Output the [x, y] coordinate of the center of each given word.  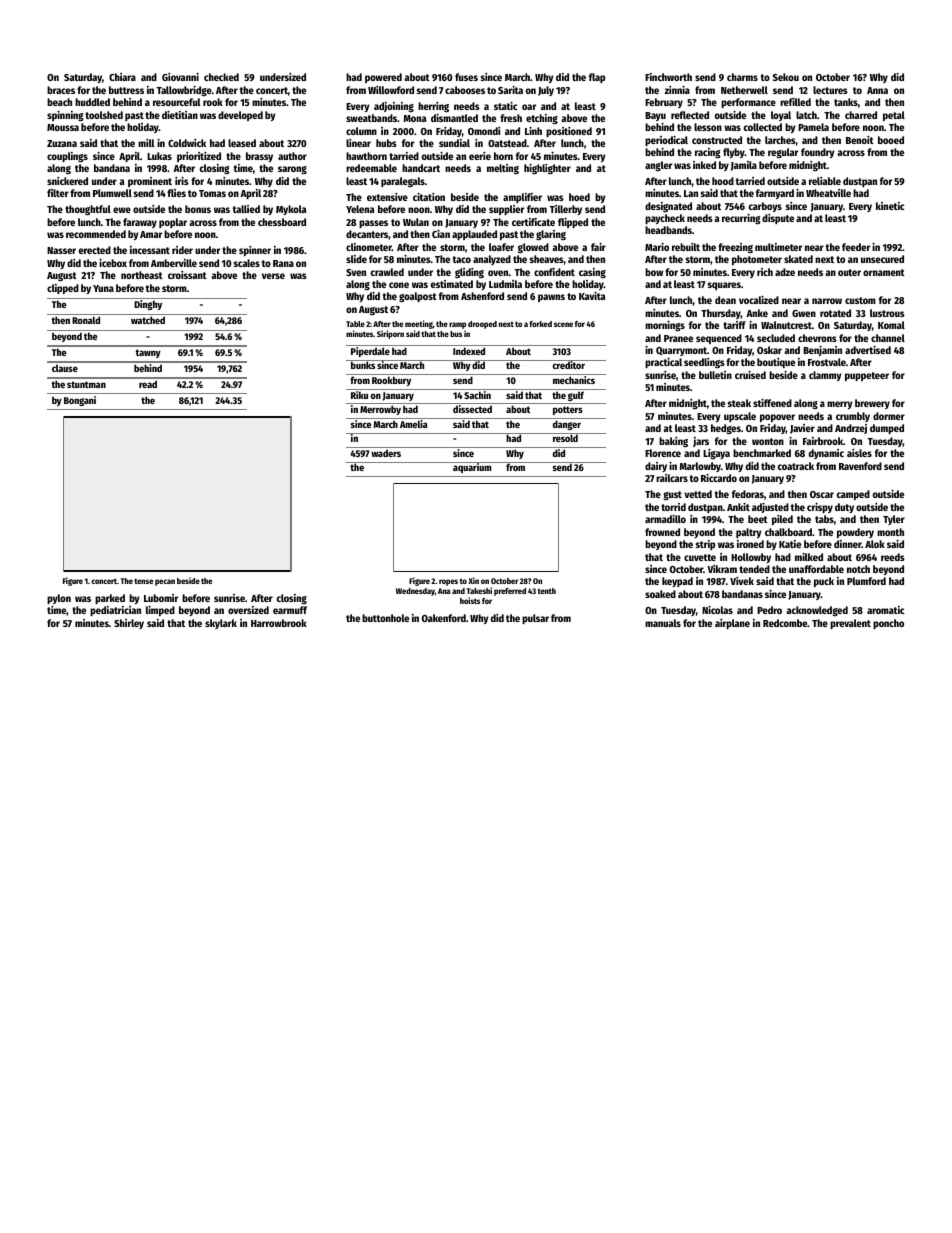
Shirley [129, 624]
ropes [448, 582]
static [505, 106]
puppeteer [867, 376]
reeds [893, 557]
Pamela [813, 127]
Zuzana [62, 143]
